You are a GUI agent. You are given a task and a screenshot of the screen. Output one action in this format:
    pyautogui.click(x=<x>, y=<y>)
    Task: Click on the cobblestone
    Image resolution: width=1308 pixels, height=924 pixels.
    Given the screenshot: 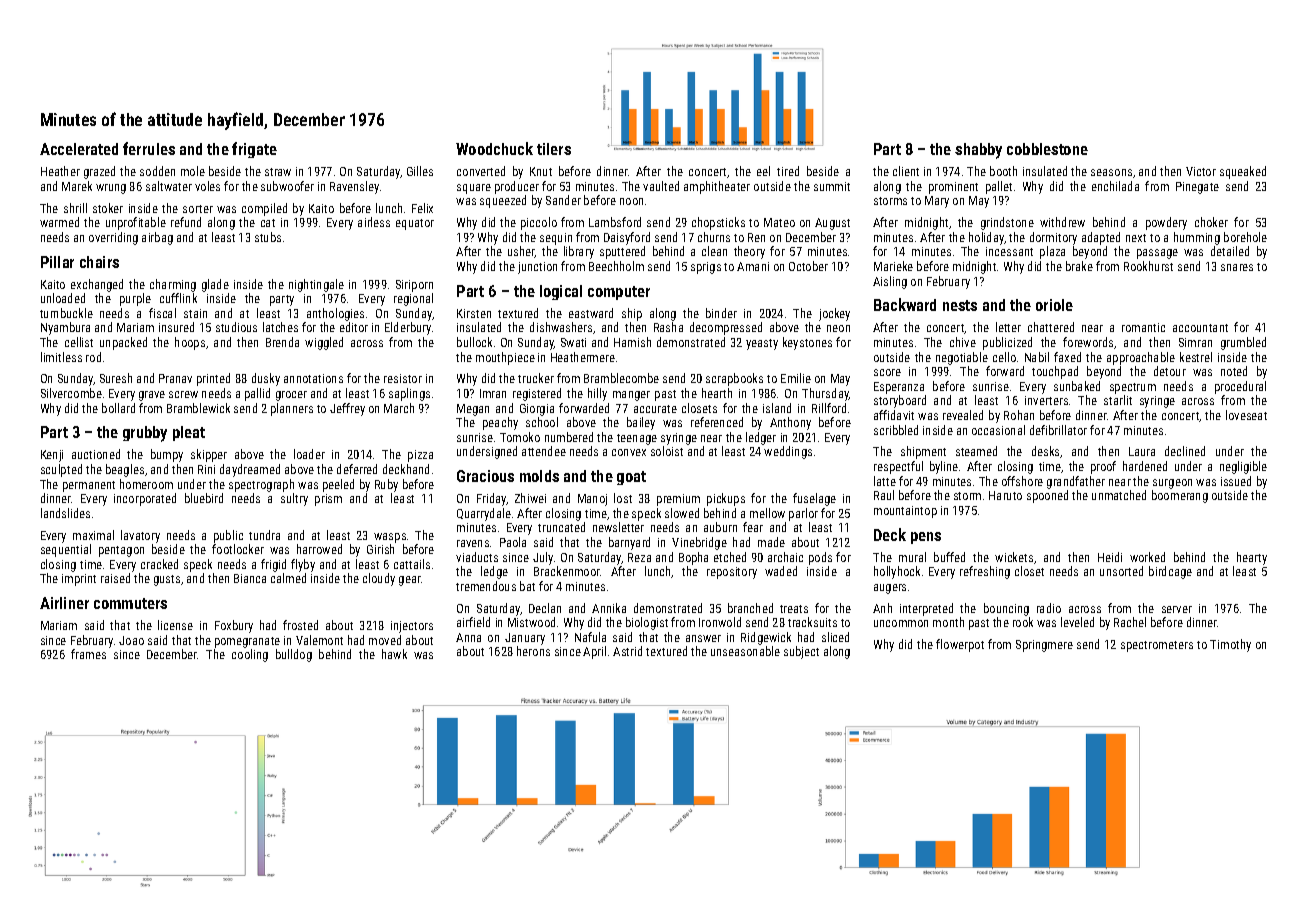 What is the action you would take?
    pyautogui.click(x=1047, y=149)
